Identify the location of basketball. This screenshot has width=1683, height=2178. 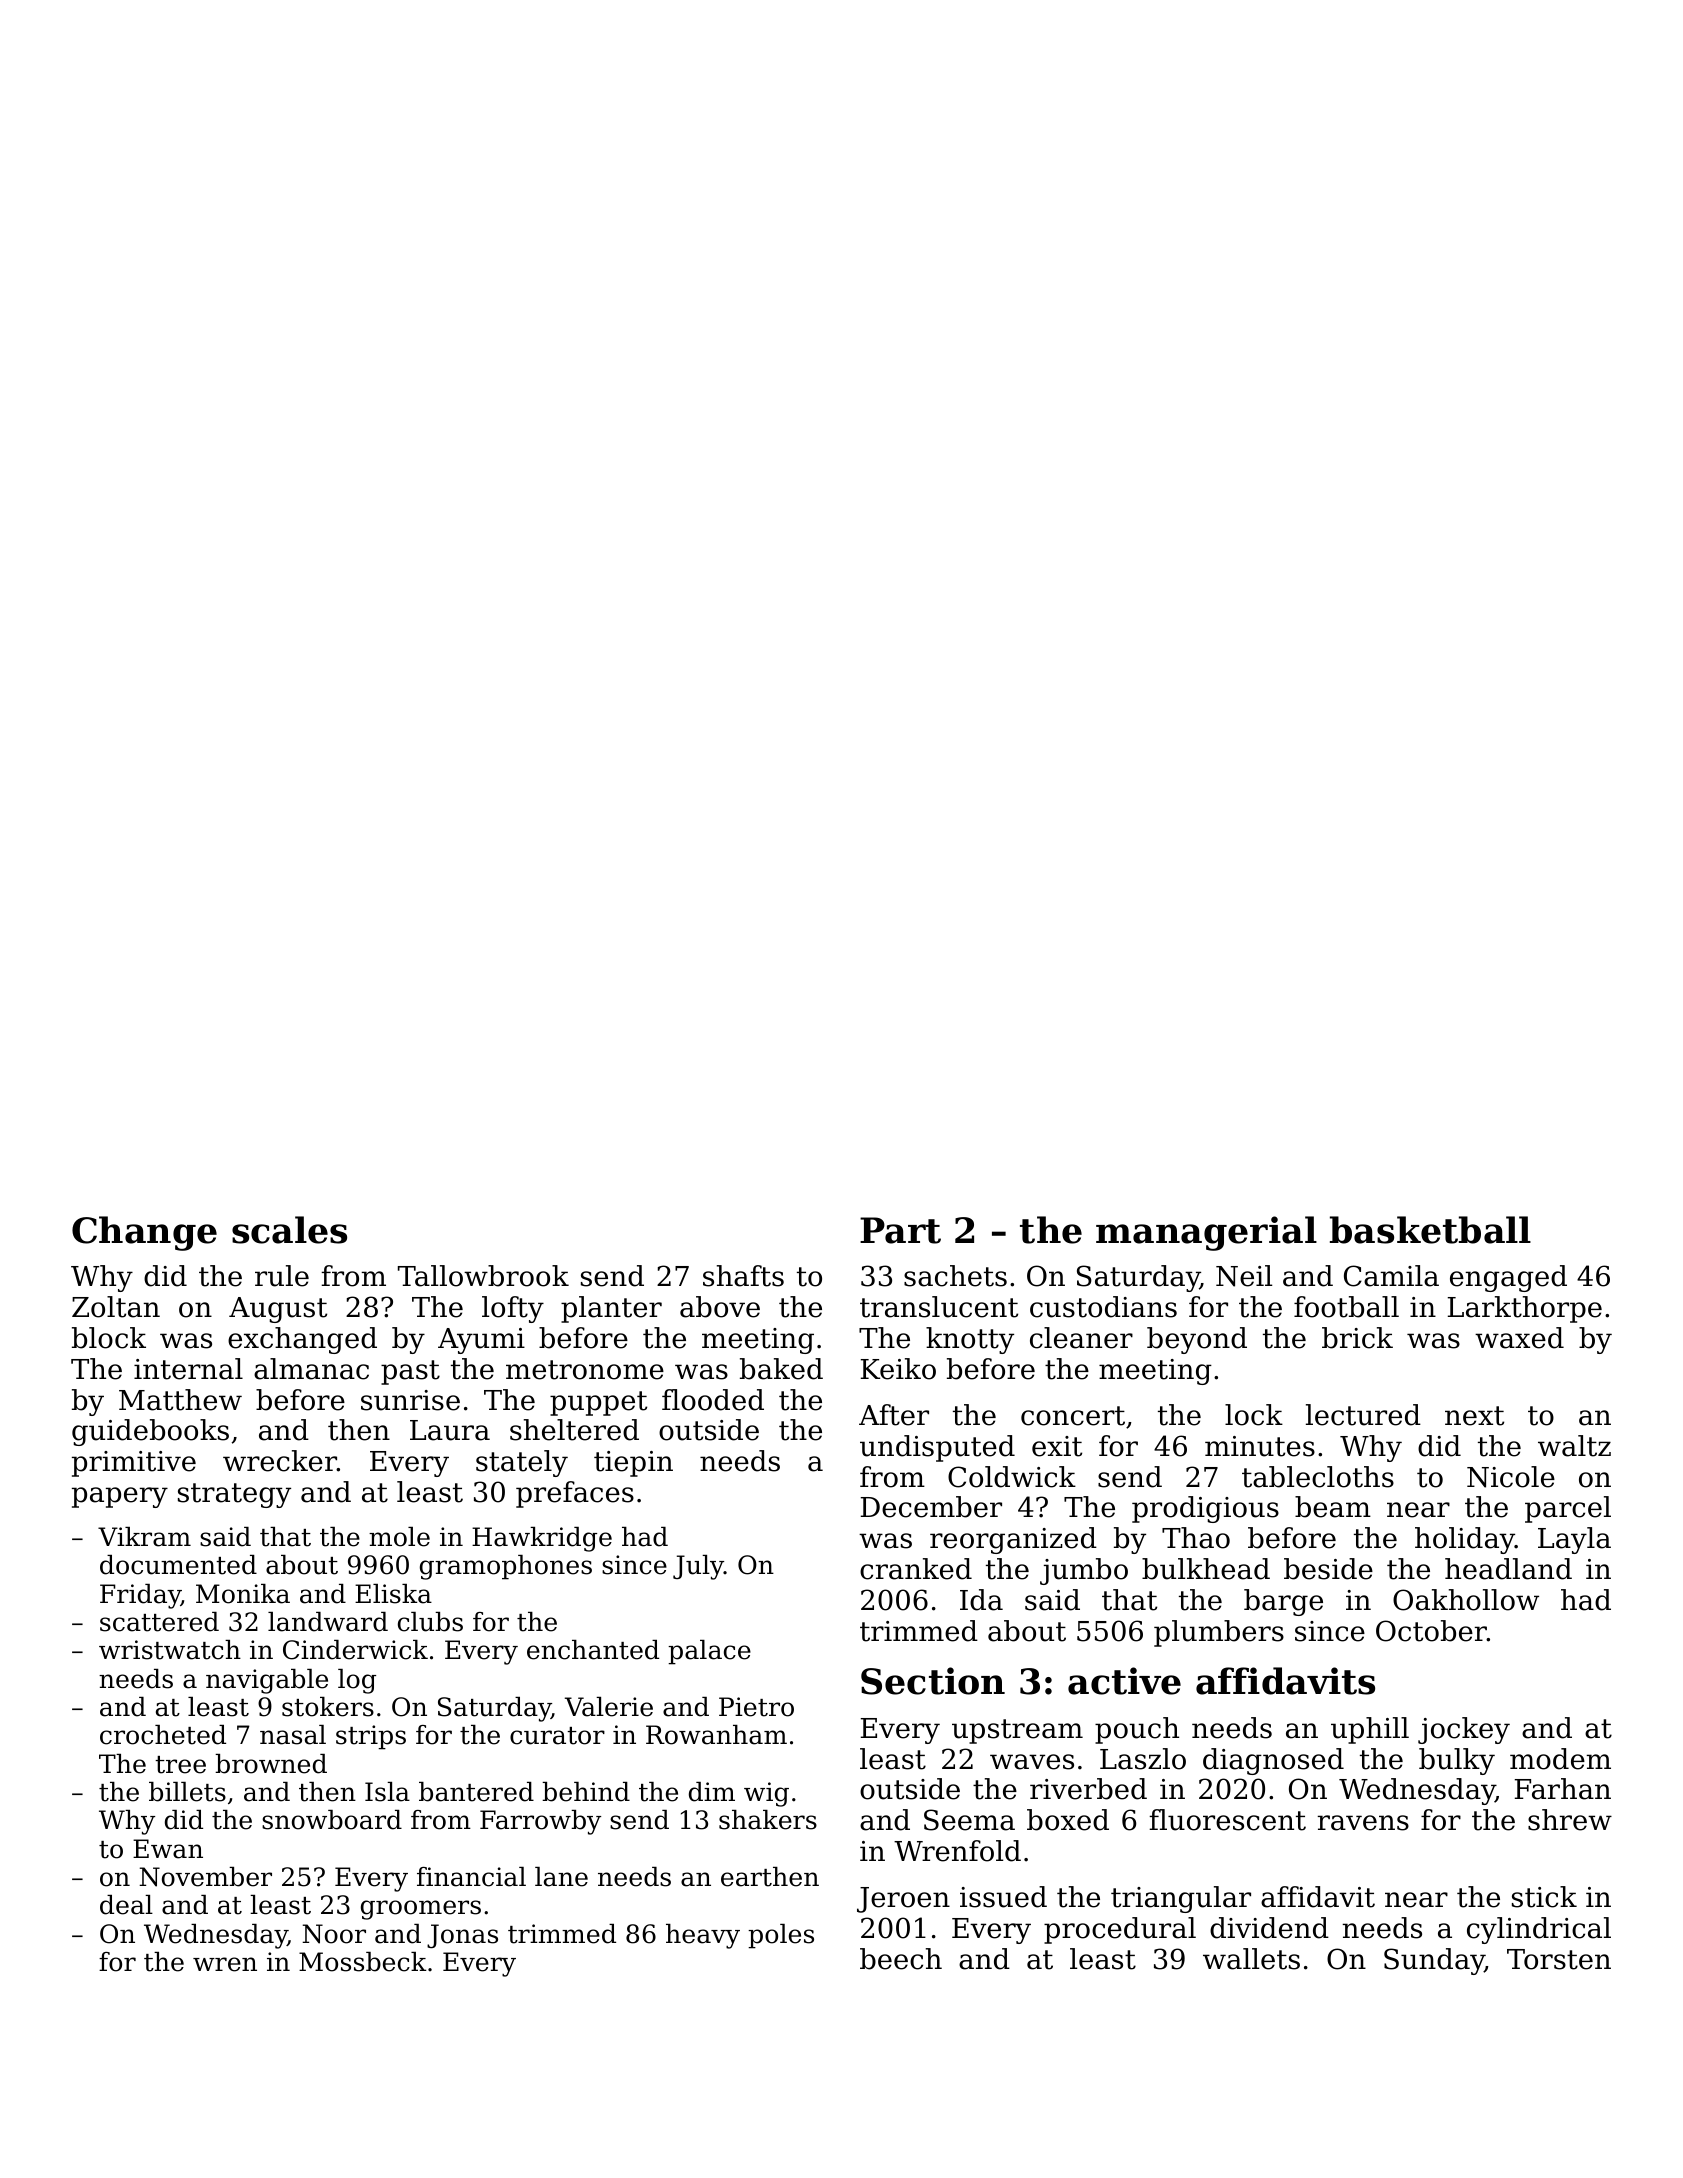
(1430, 1230).
